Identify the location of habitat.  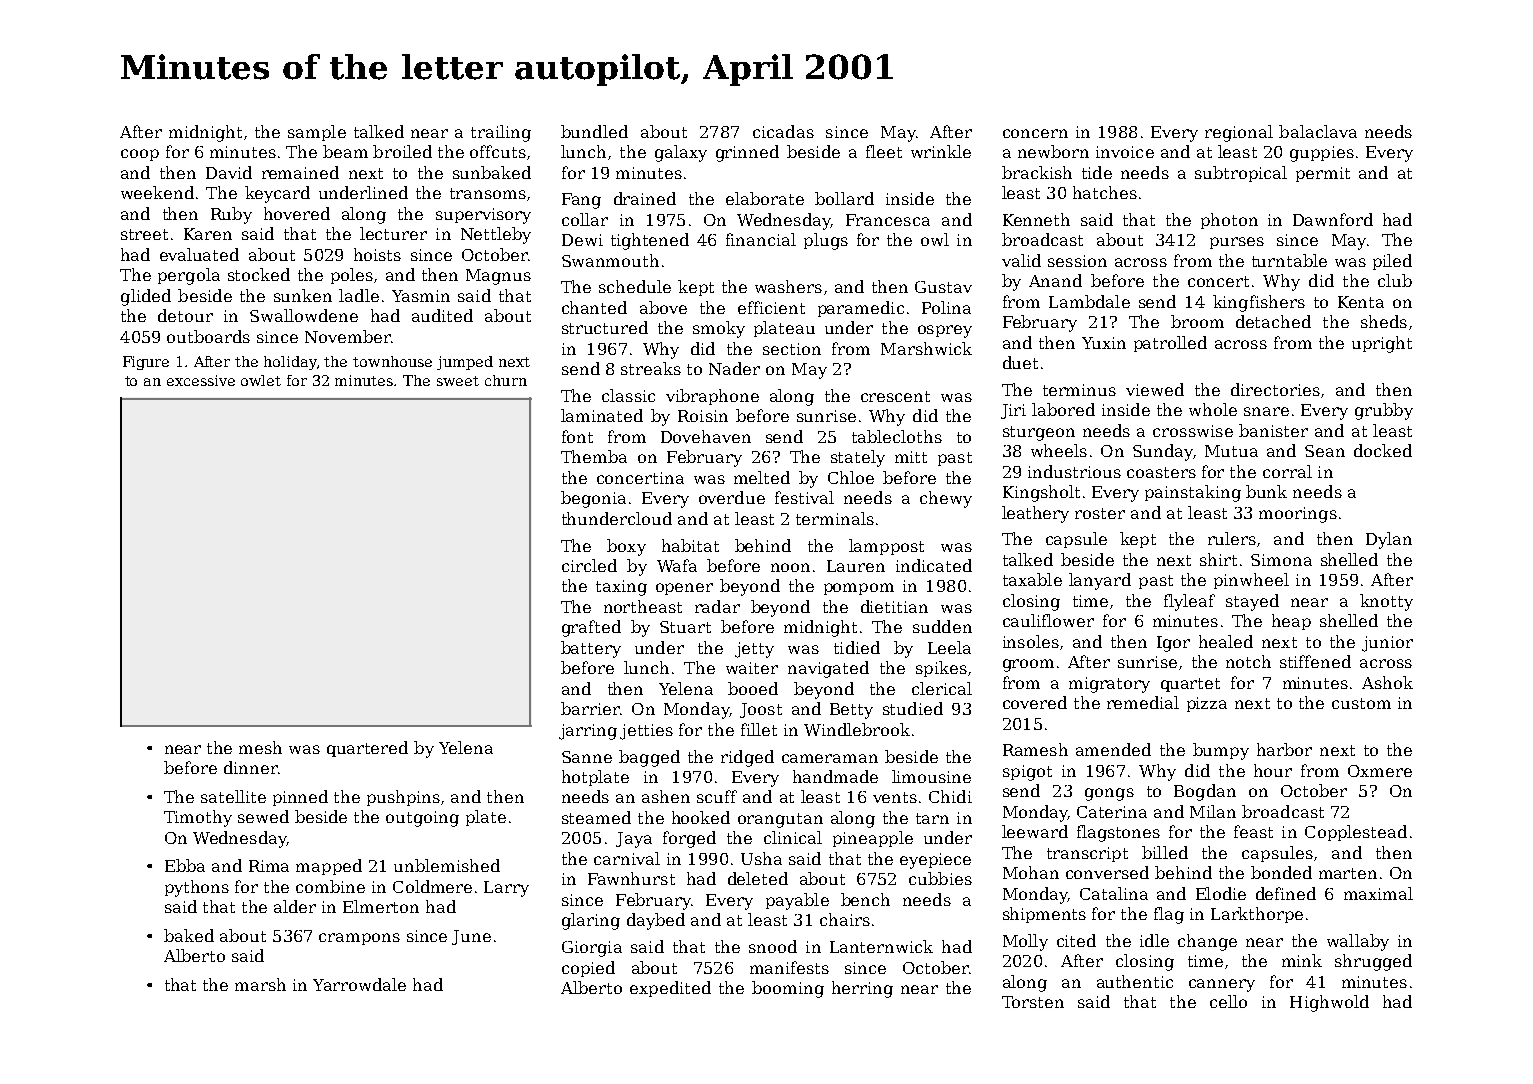
(690, 545).
